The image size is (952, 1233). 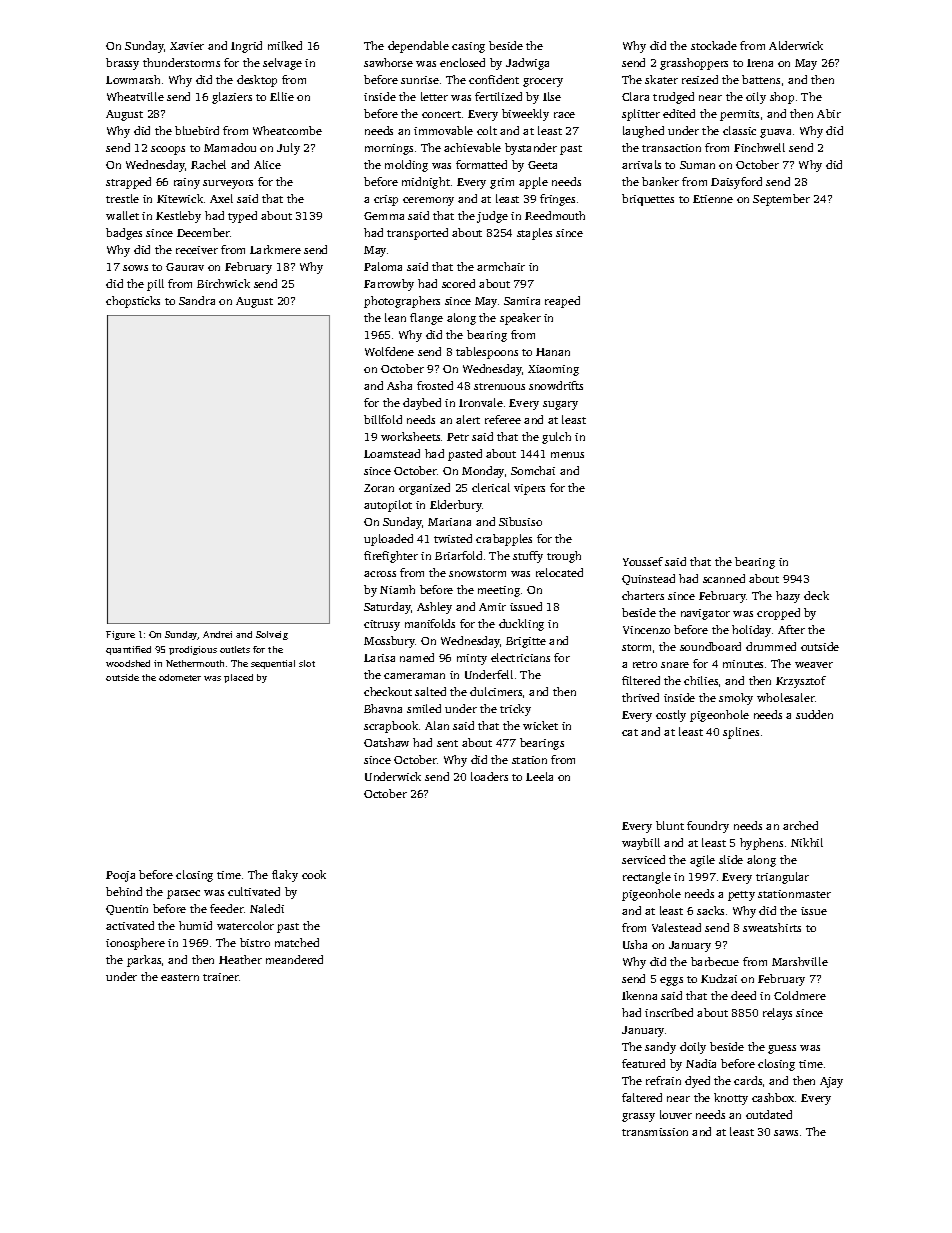 I want to click on electricians, so click(x=520, y=657).
